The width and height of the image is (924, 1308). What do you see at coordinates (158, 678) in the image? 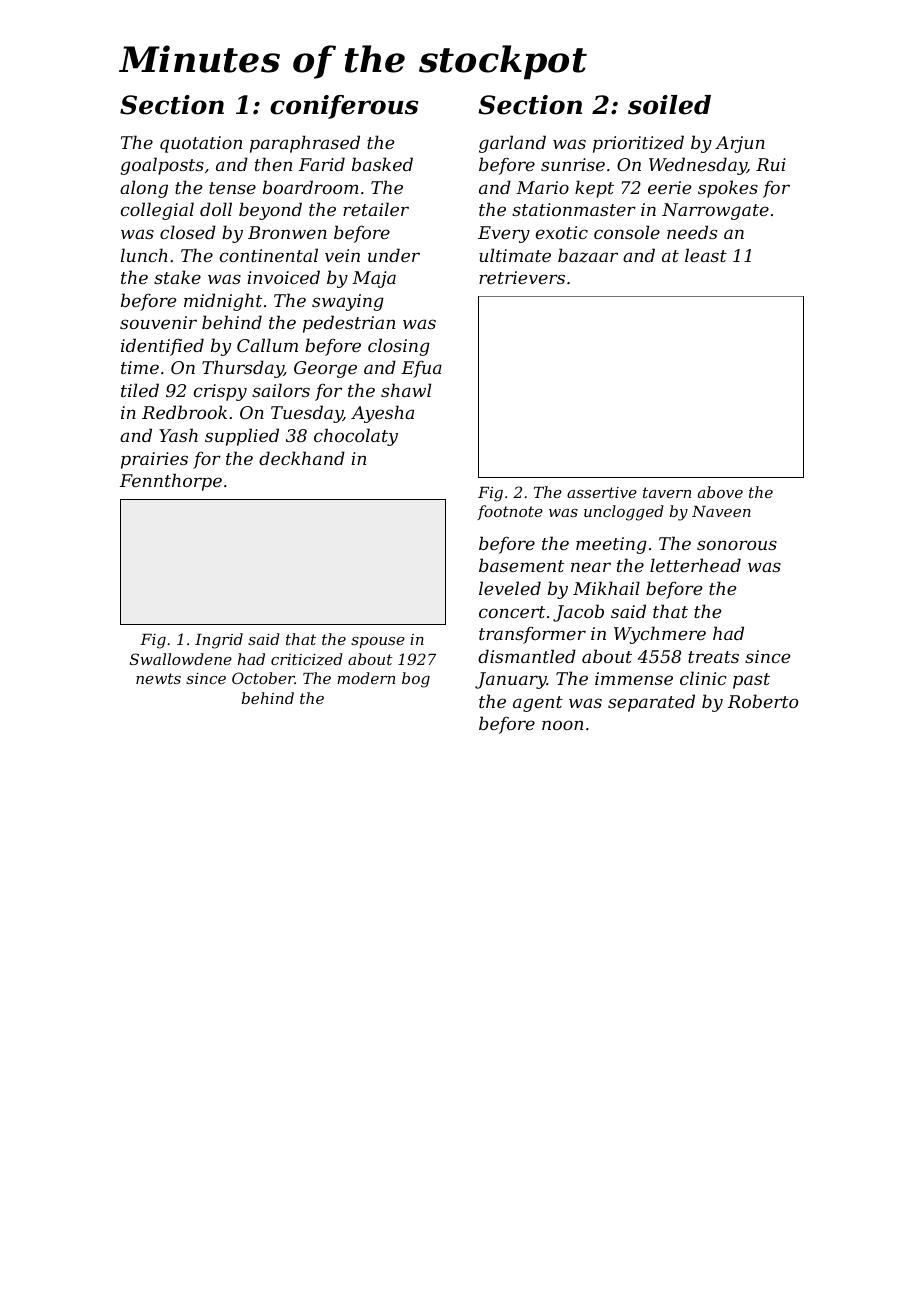
I see `newts` at bounding box center [158, 678].
